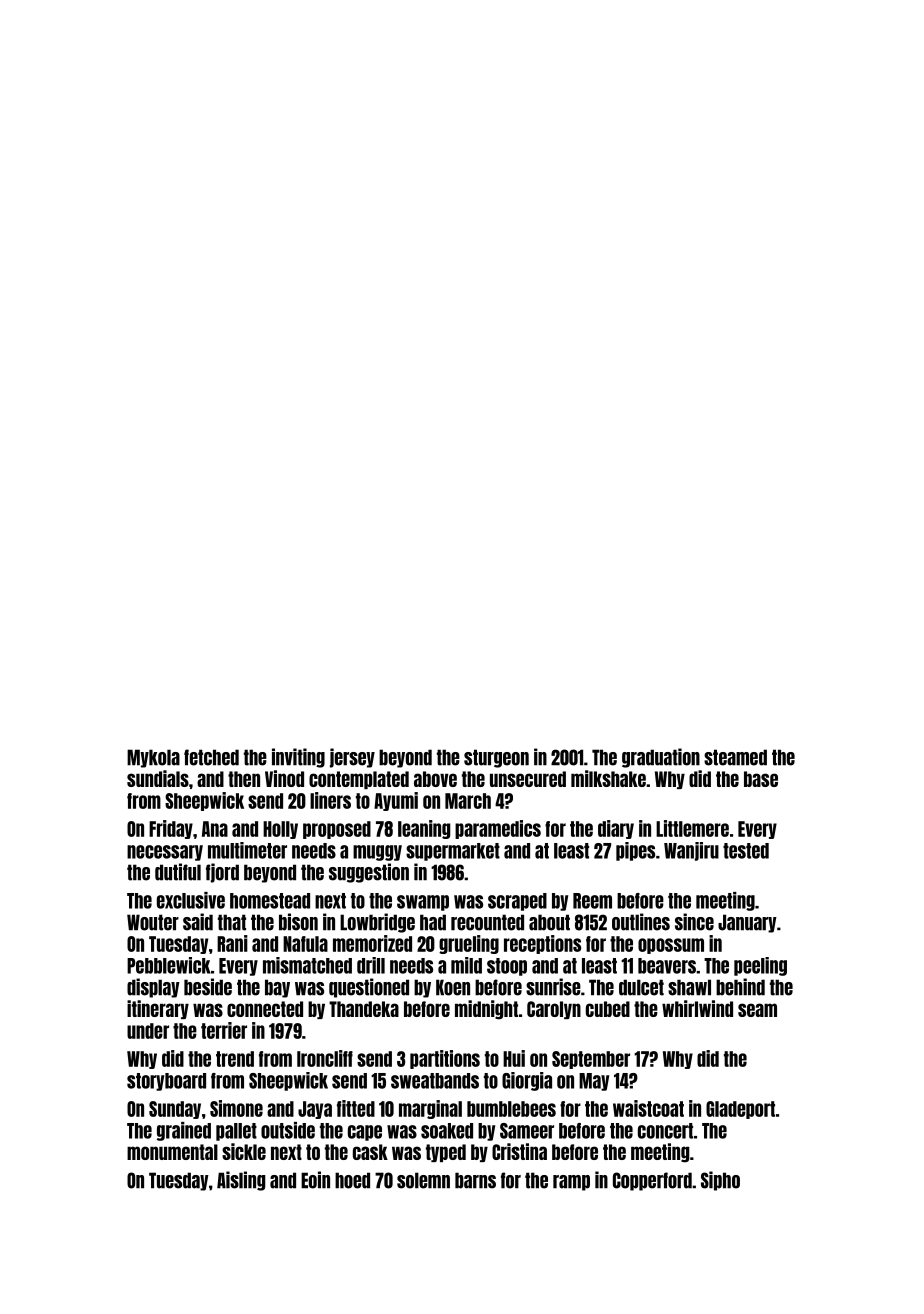 This screenshot has height=1314, width=924. Describe the element at coordinates (298, 758) in the screenshot. I see `inviting` at that location.
